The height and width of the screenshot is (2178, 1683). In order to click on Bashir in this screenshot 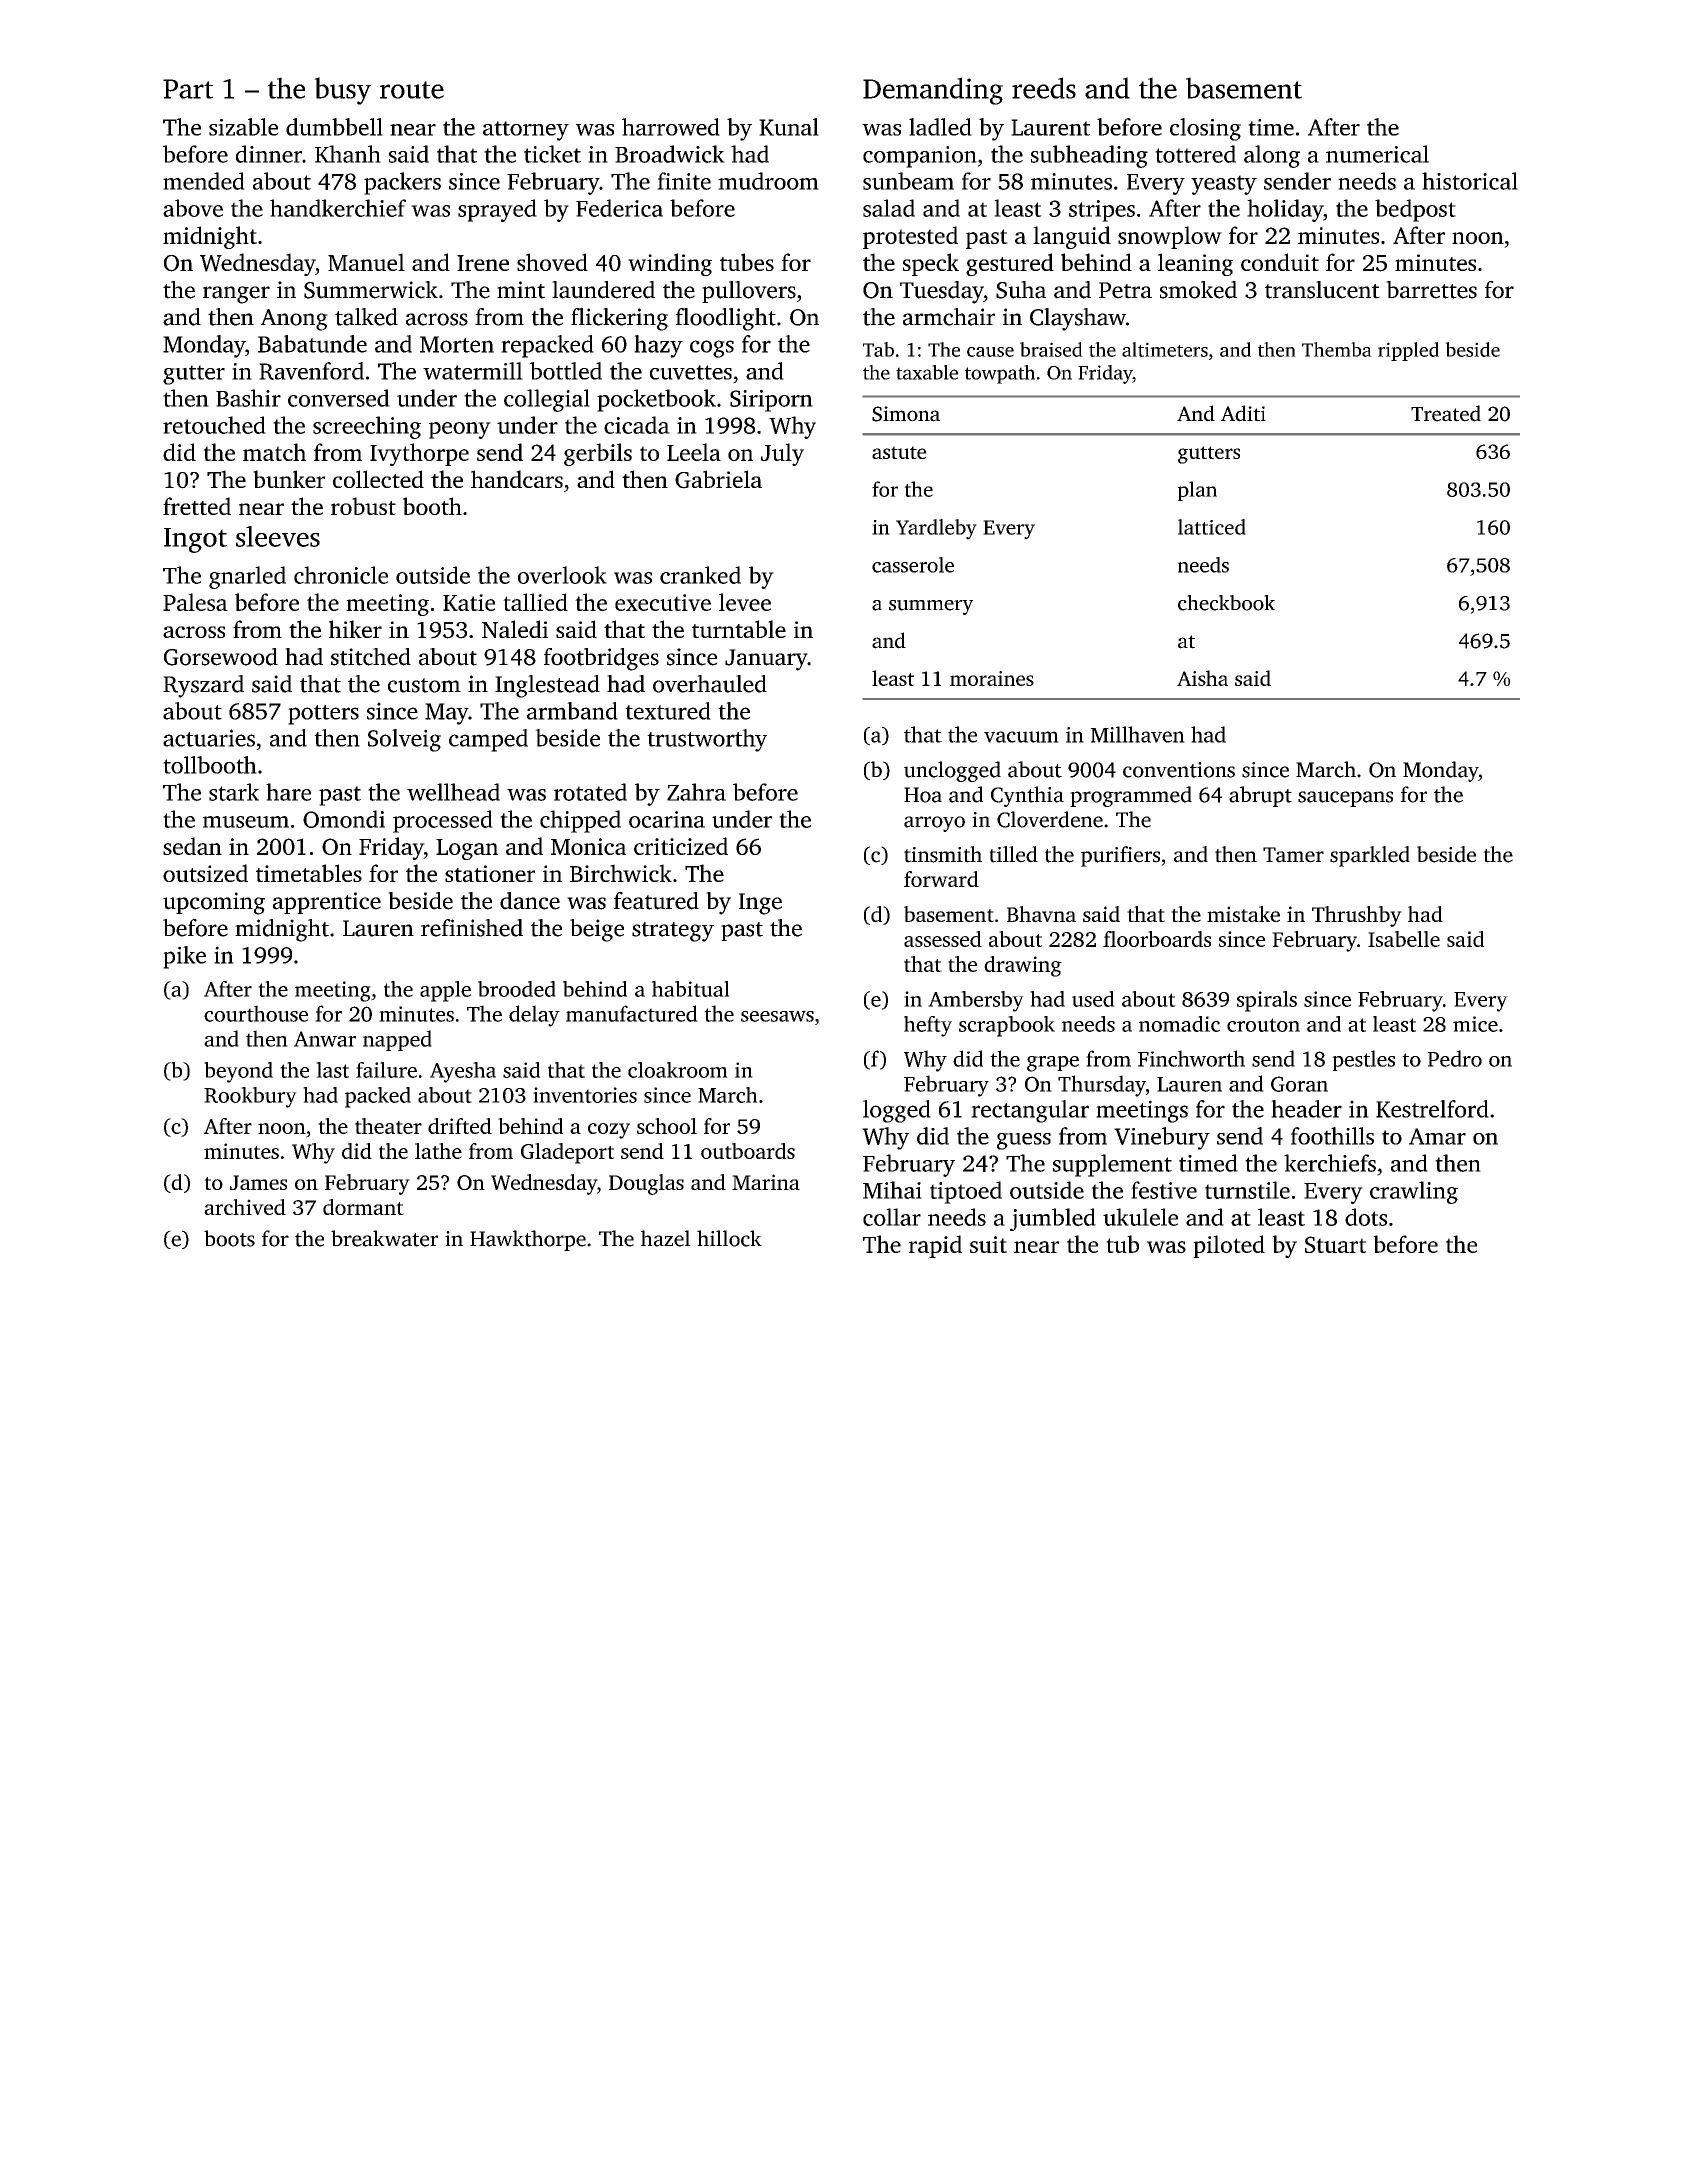, I will do `click(248, 398)`.
